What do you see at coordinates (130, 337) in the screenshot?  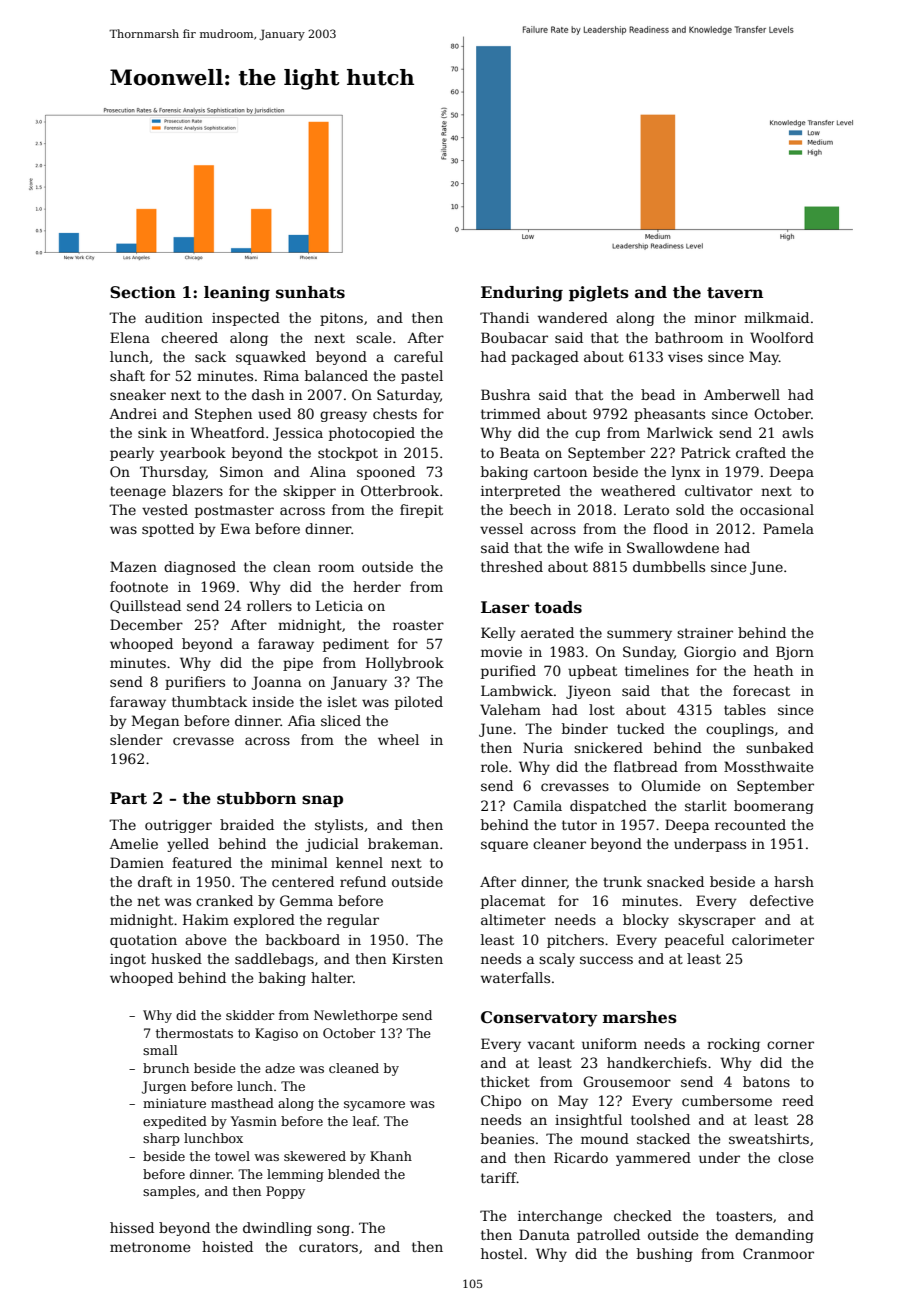 I see `Elena` at bounding box center [130, 337].
